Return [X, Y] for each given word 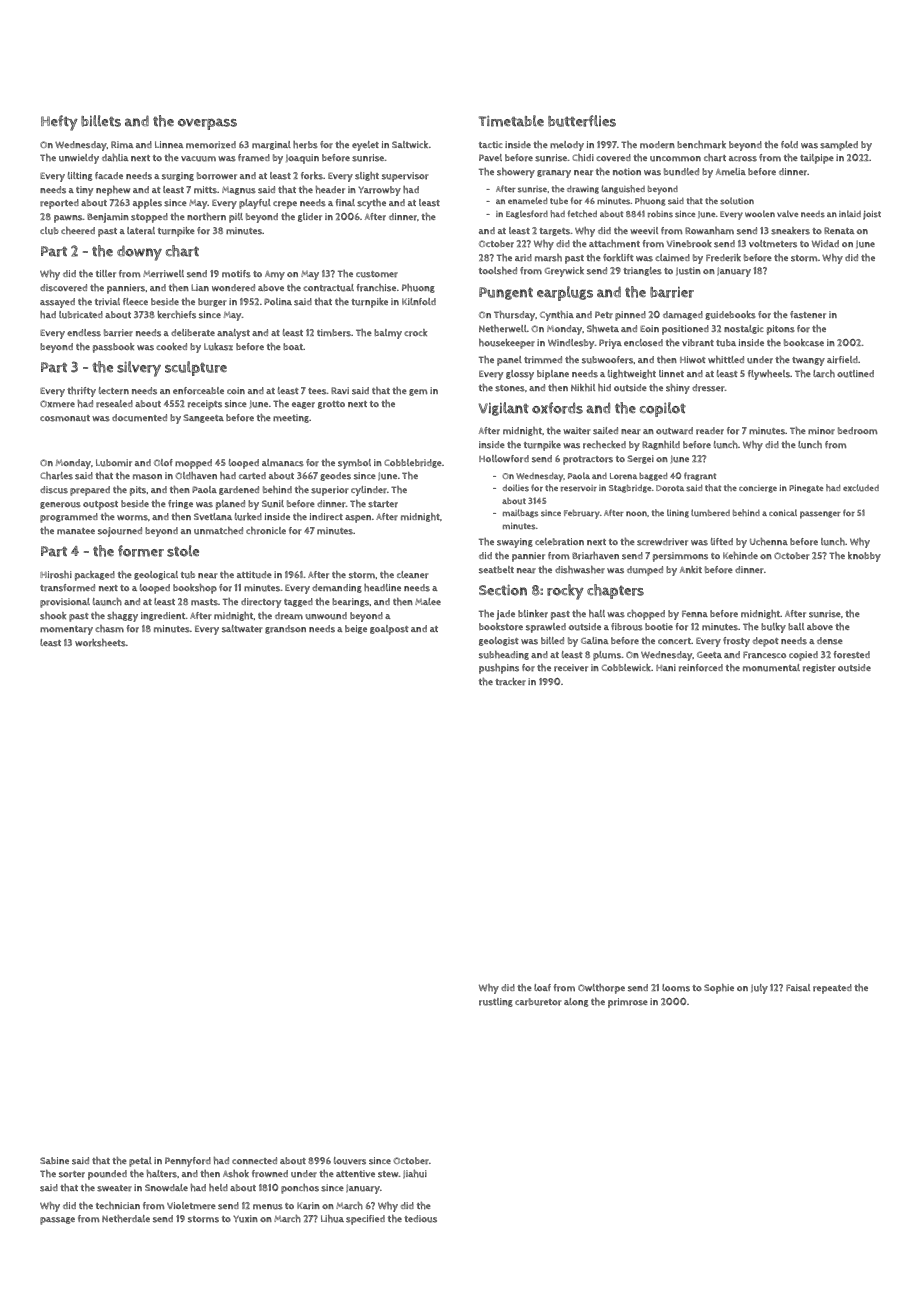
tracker [510, 682]
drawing [583, 189]
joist [872, 215]
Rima [122, 144]
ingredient [163, 616]
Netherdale [126, 1219]
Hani [666, 667]
